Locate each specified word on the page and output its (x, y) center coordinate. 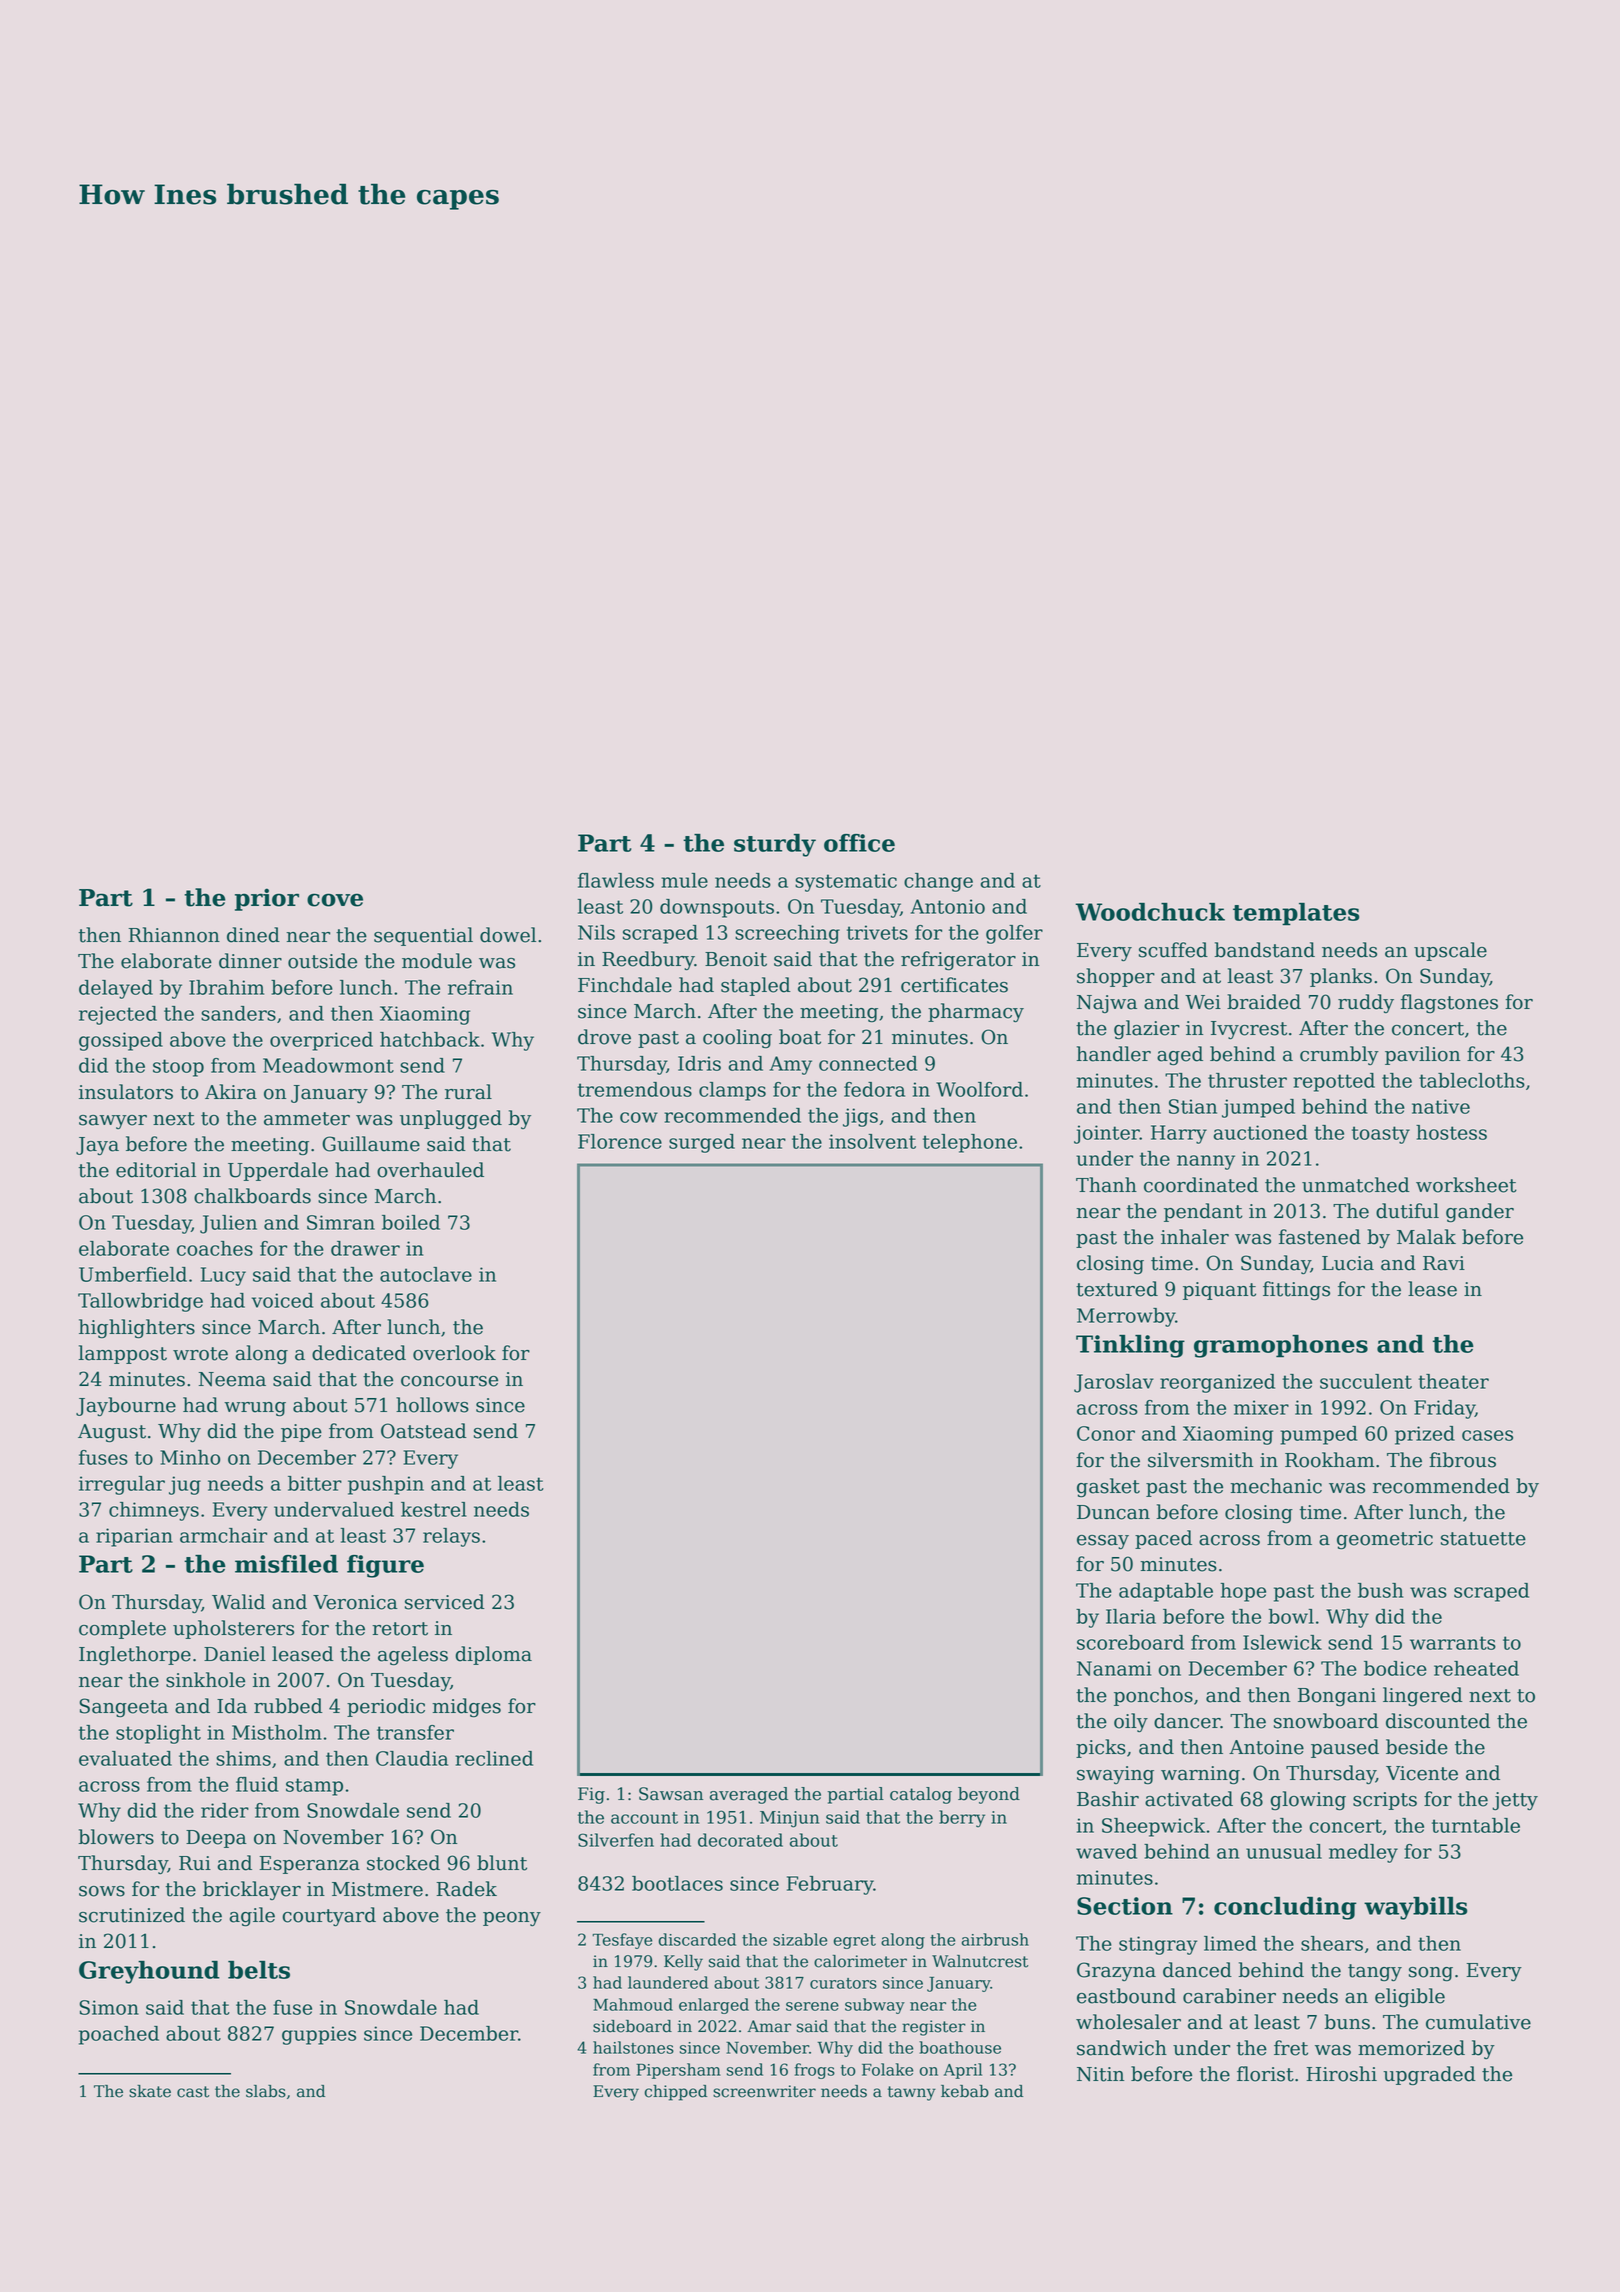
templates (1296, 914)
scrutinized (132, 1915)
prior (267, 899)
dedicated (359, 1353)
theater (1453, 1381)
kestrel (434, 1509)
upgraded (1429, 2076)
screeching (787, 934)
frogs (814, 2071)
